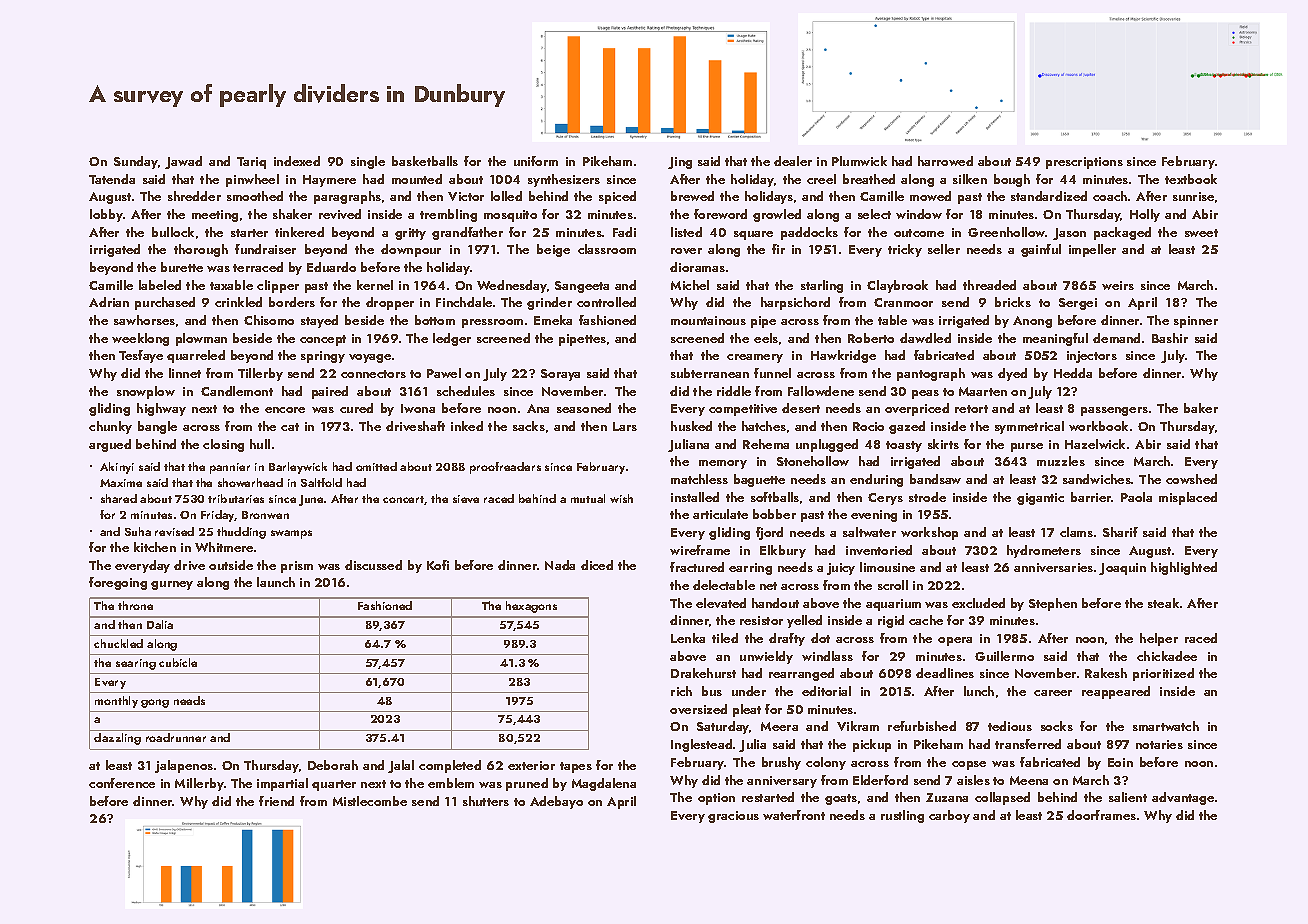  Describe the element at coordinates (945, 161) in the document. I see `harrowed` at that location.
